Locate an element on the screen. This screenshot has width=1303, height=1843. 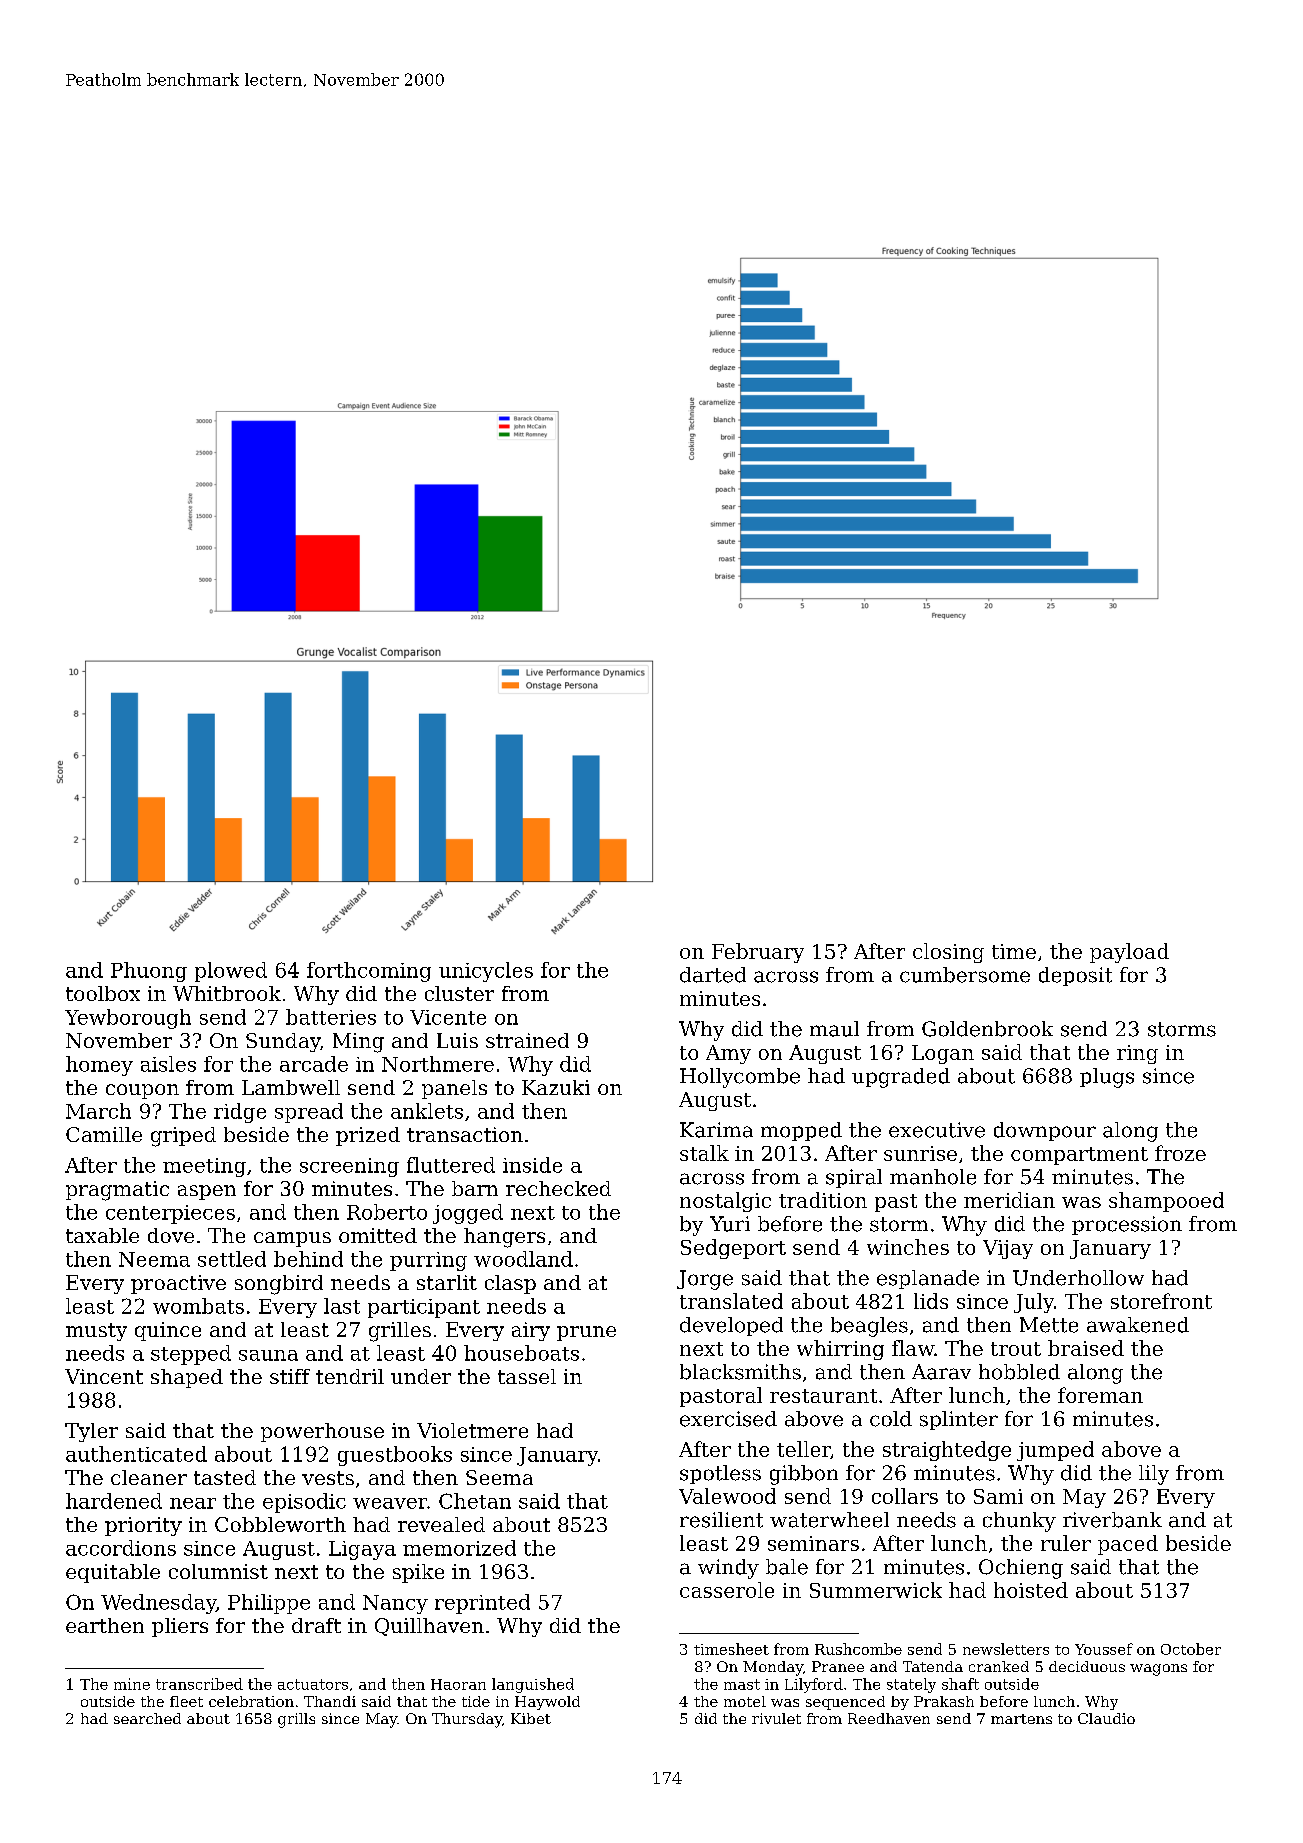
Pranee is located at coordinates (838, 1666).
